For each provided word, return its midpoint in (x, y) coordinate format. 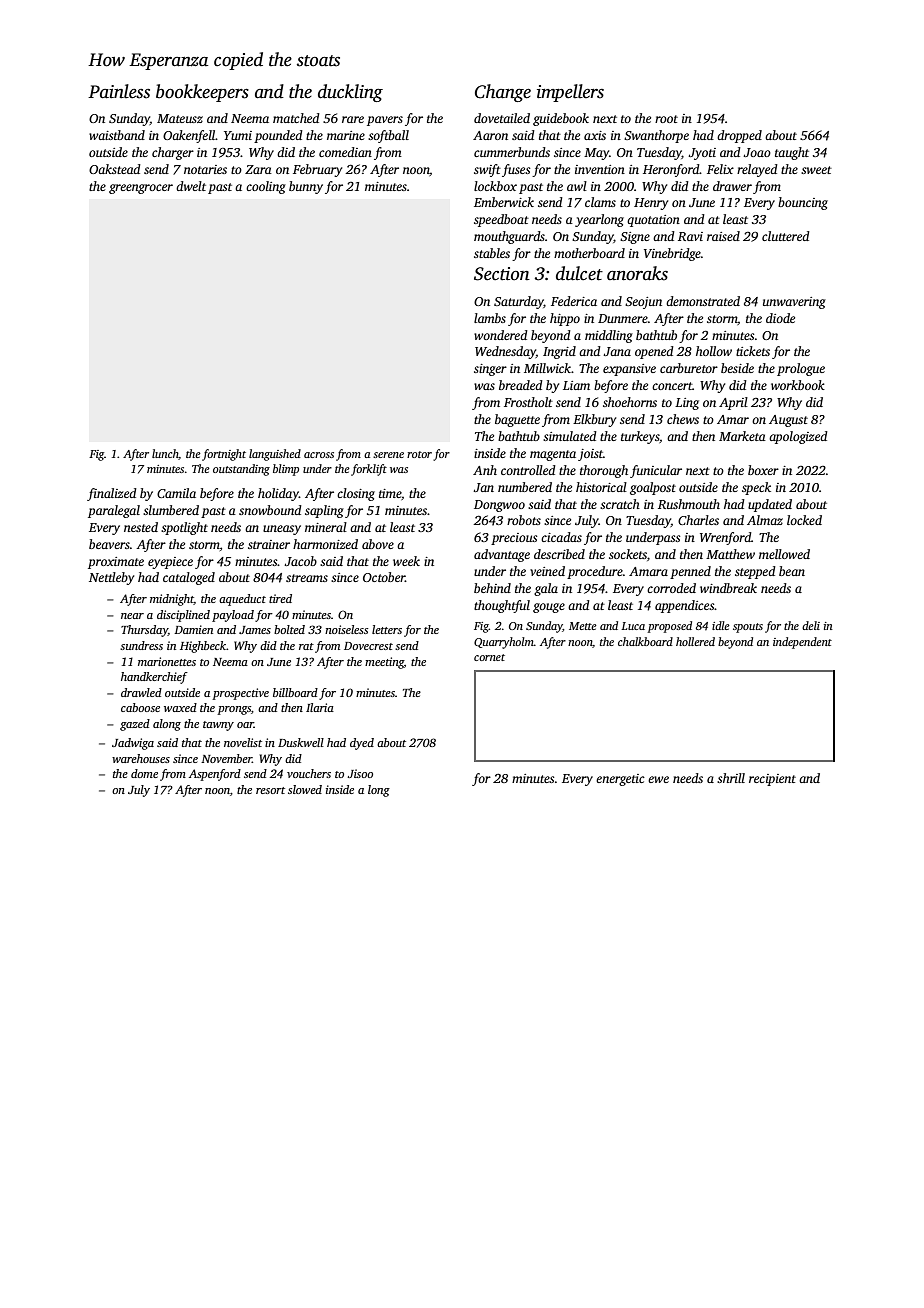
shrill (731, 778)
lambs (490, 318)
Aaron (490, 135)
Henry (651, 204)
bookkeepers (202, 93)
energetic (620, 780)
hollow (714, 351)
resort (270, 790)
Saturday (519, 302)
